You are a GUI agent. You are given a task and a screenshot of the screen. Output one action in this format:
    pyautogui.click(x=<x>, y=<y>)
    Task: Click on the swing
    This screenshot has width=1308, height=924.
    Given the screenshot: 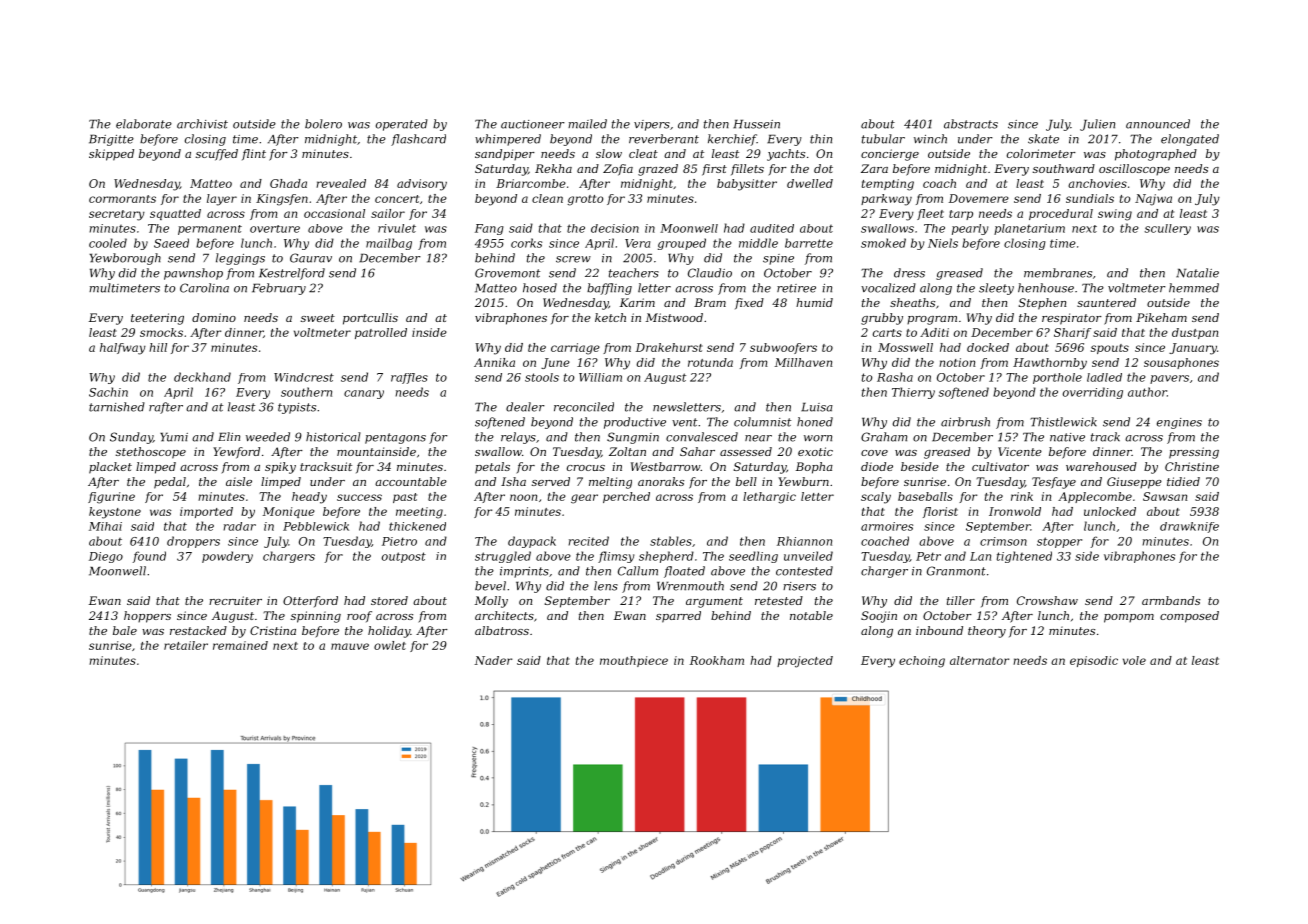 What is the action you would take?
    pyautogui.click(x=1115, y=215)
